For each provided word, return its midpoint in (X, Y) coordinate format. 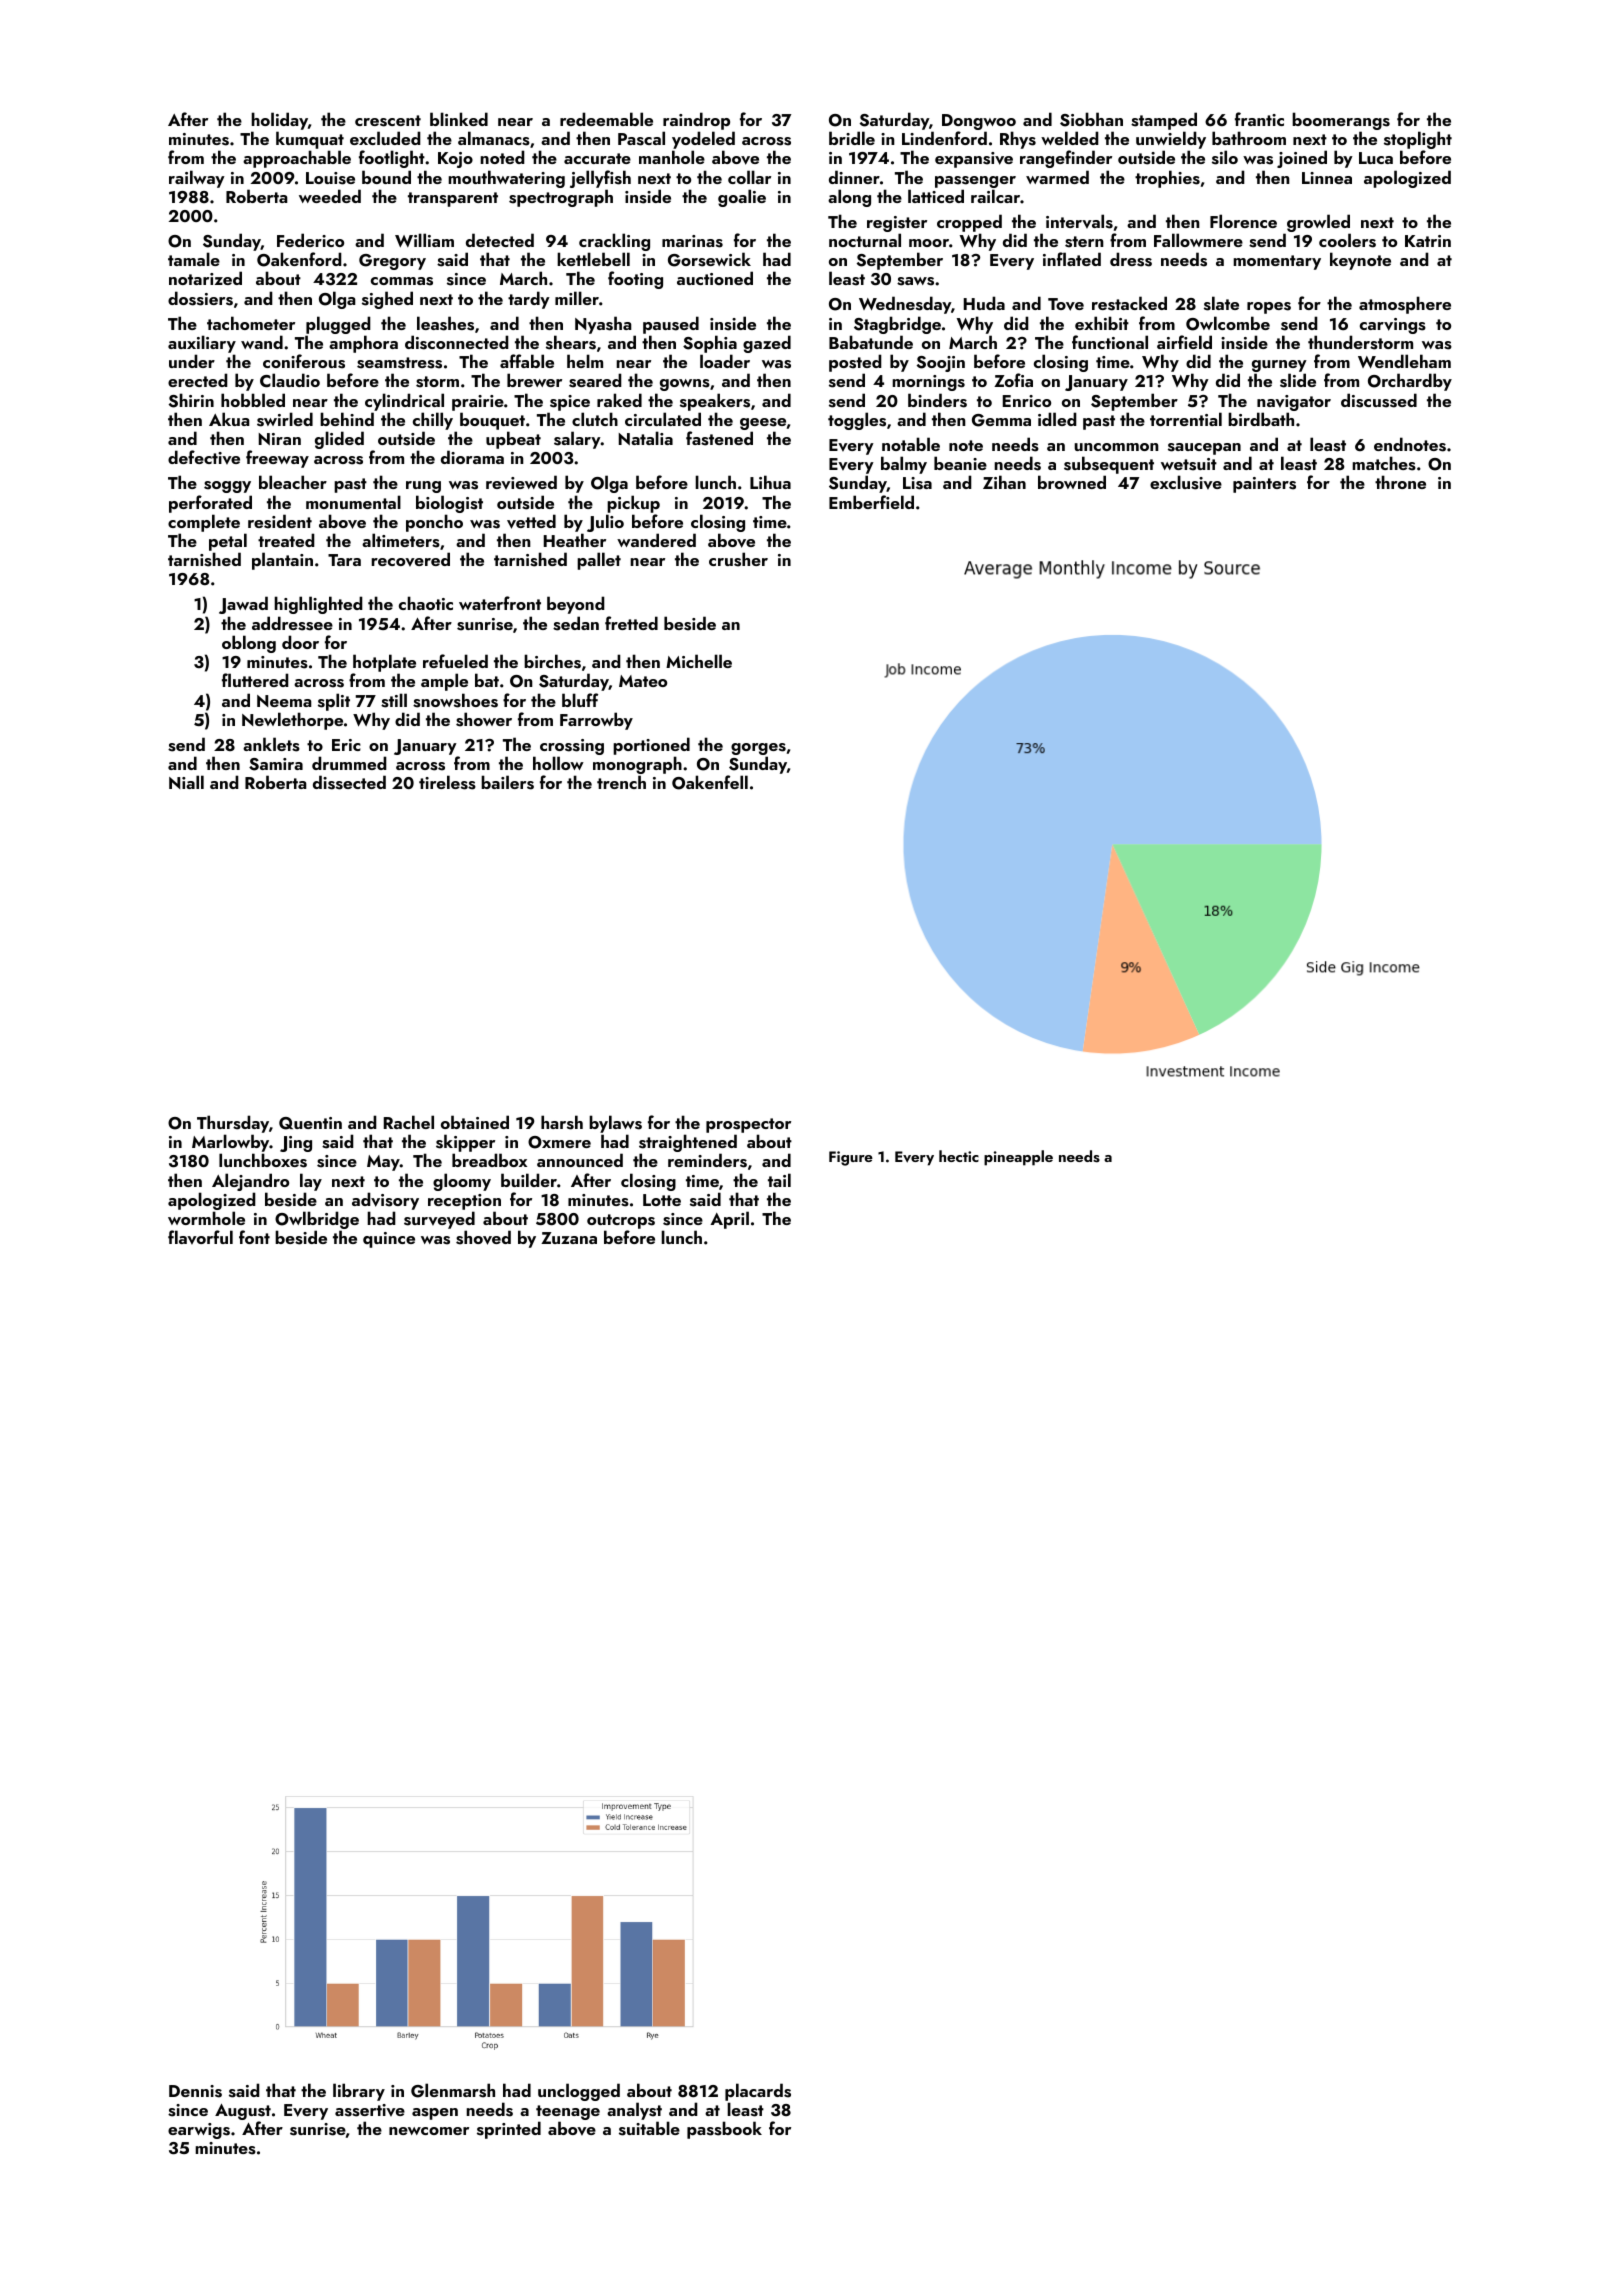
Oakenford (299, 259)
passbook (724, 2130)
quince (389, 1240)
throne (1400, 482)
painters (1264, 485)
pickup (633, 504)
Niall (186, 782)
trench (621, 782)
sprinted (509, 2130)
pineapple (1018, 1158)
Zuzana (569, 1238)
